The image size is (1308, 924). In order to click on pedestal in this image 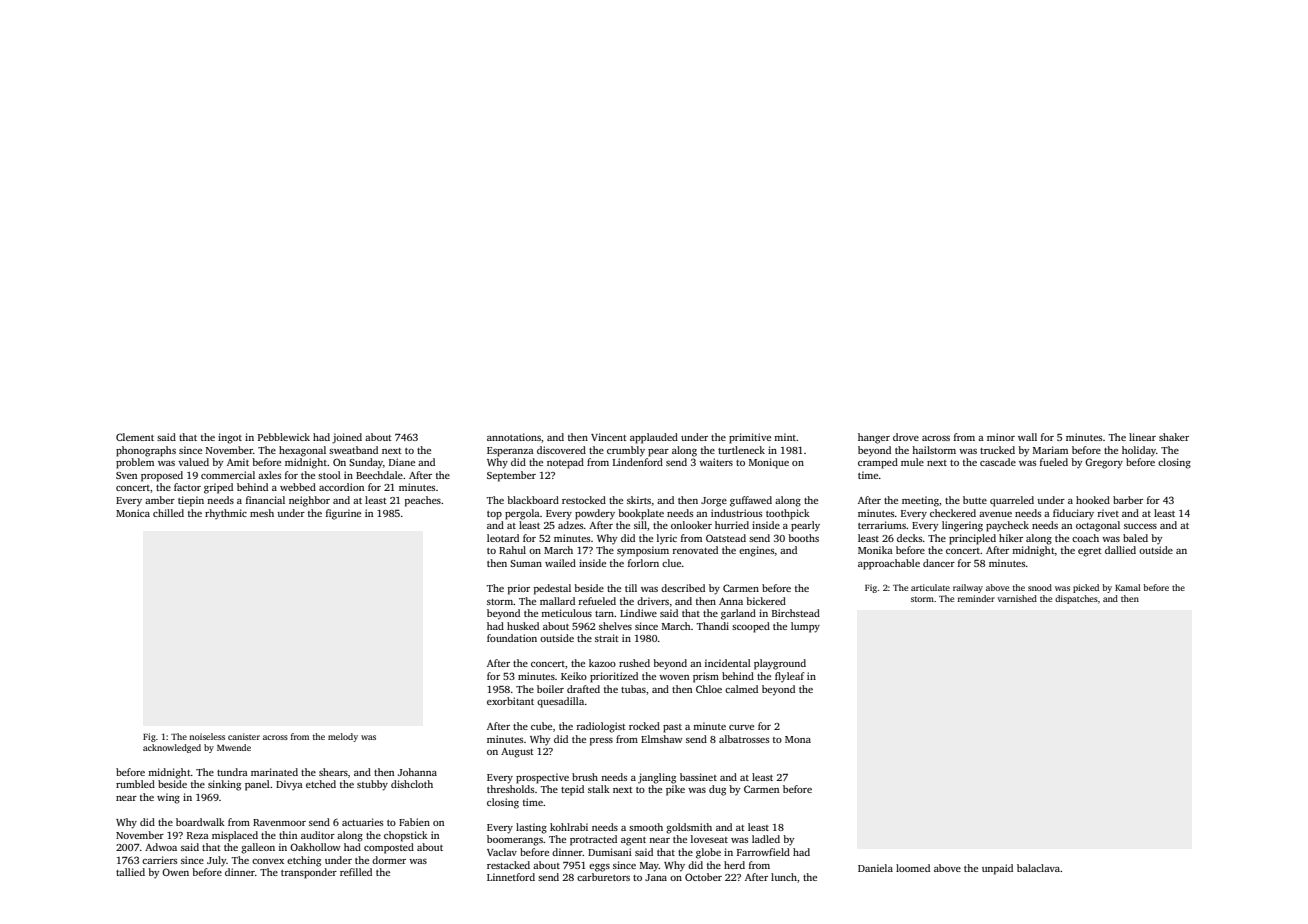, I will do `click(552, 589)`.
